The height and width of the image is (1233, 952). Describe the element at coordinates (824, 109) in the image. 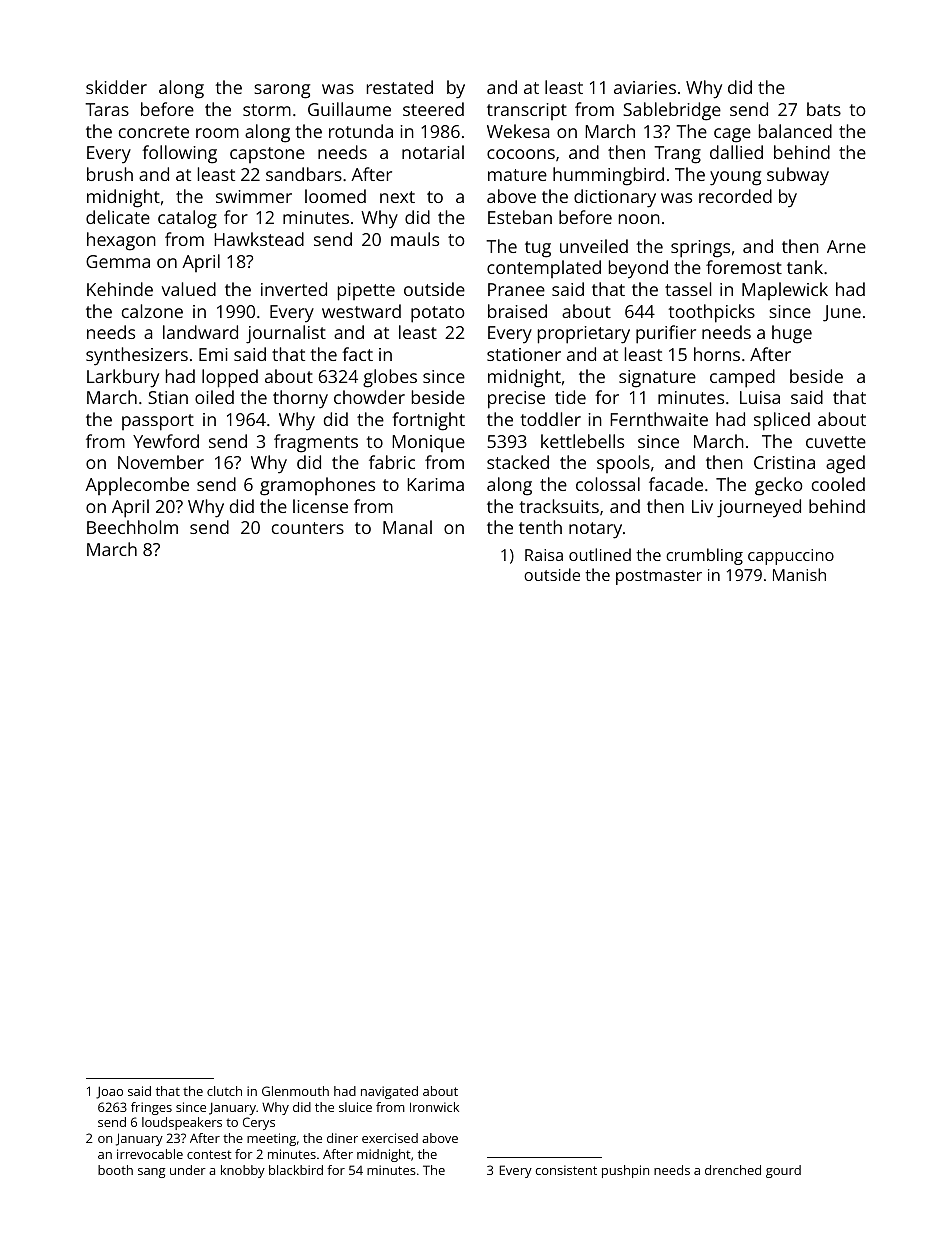

I see `bats` at that location.
